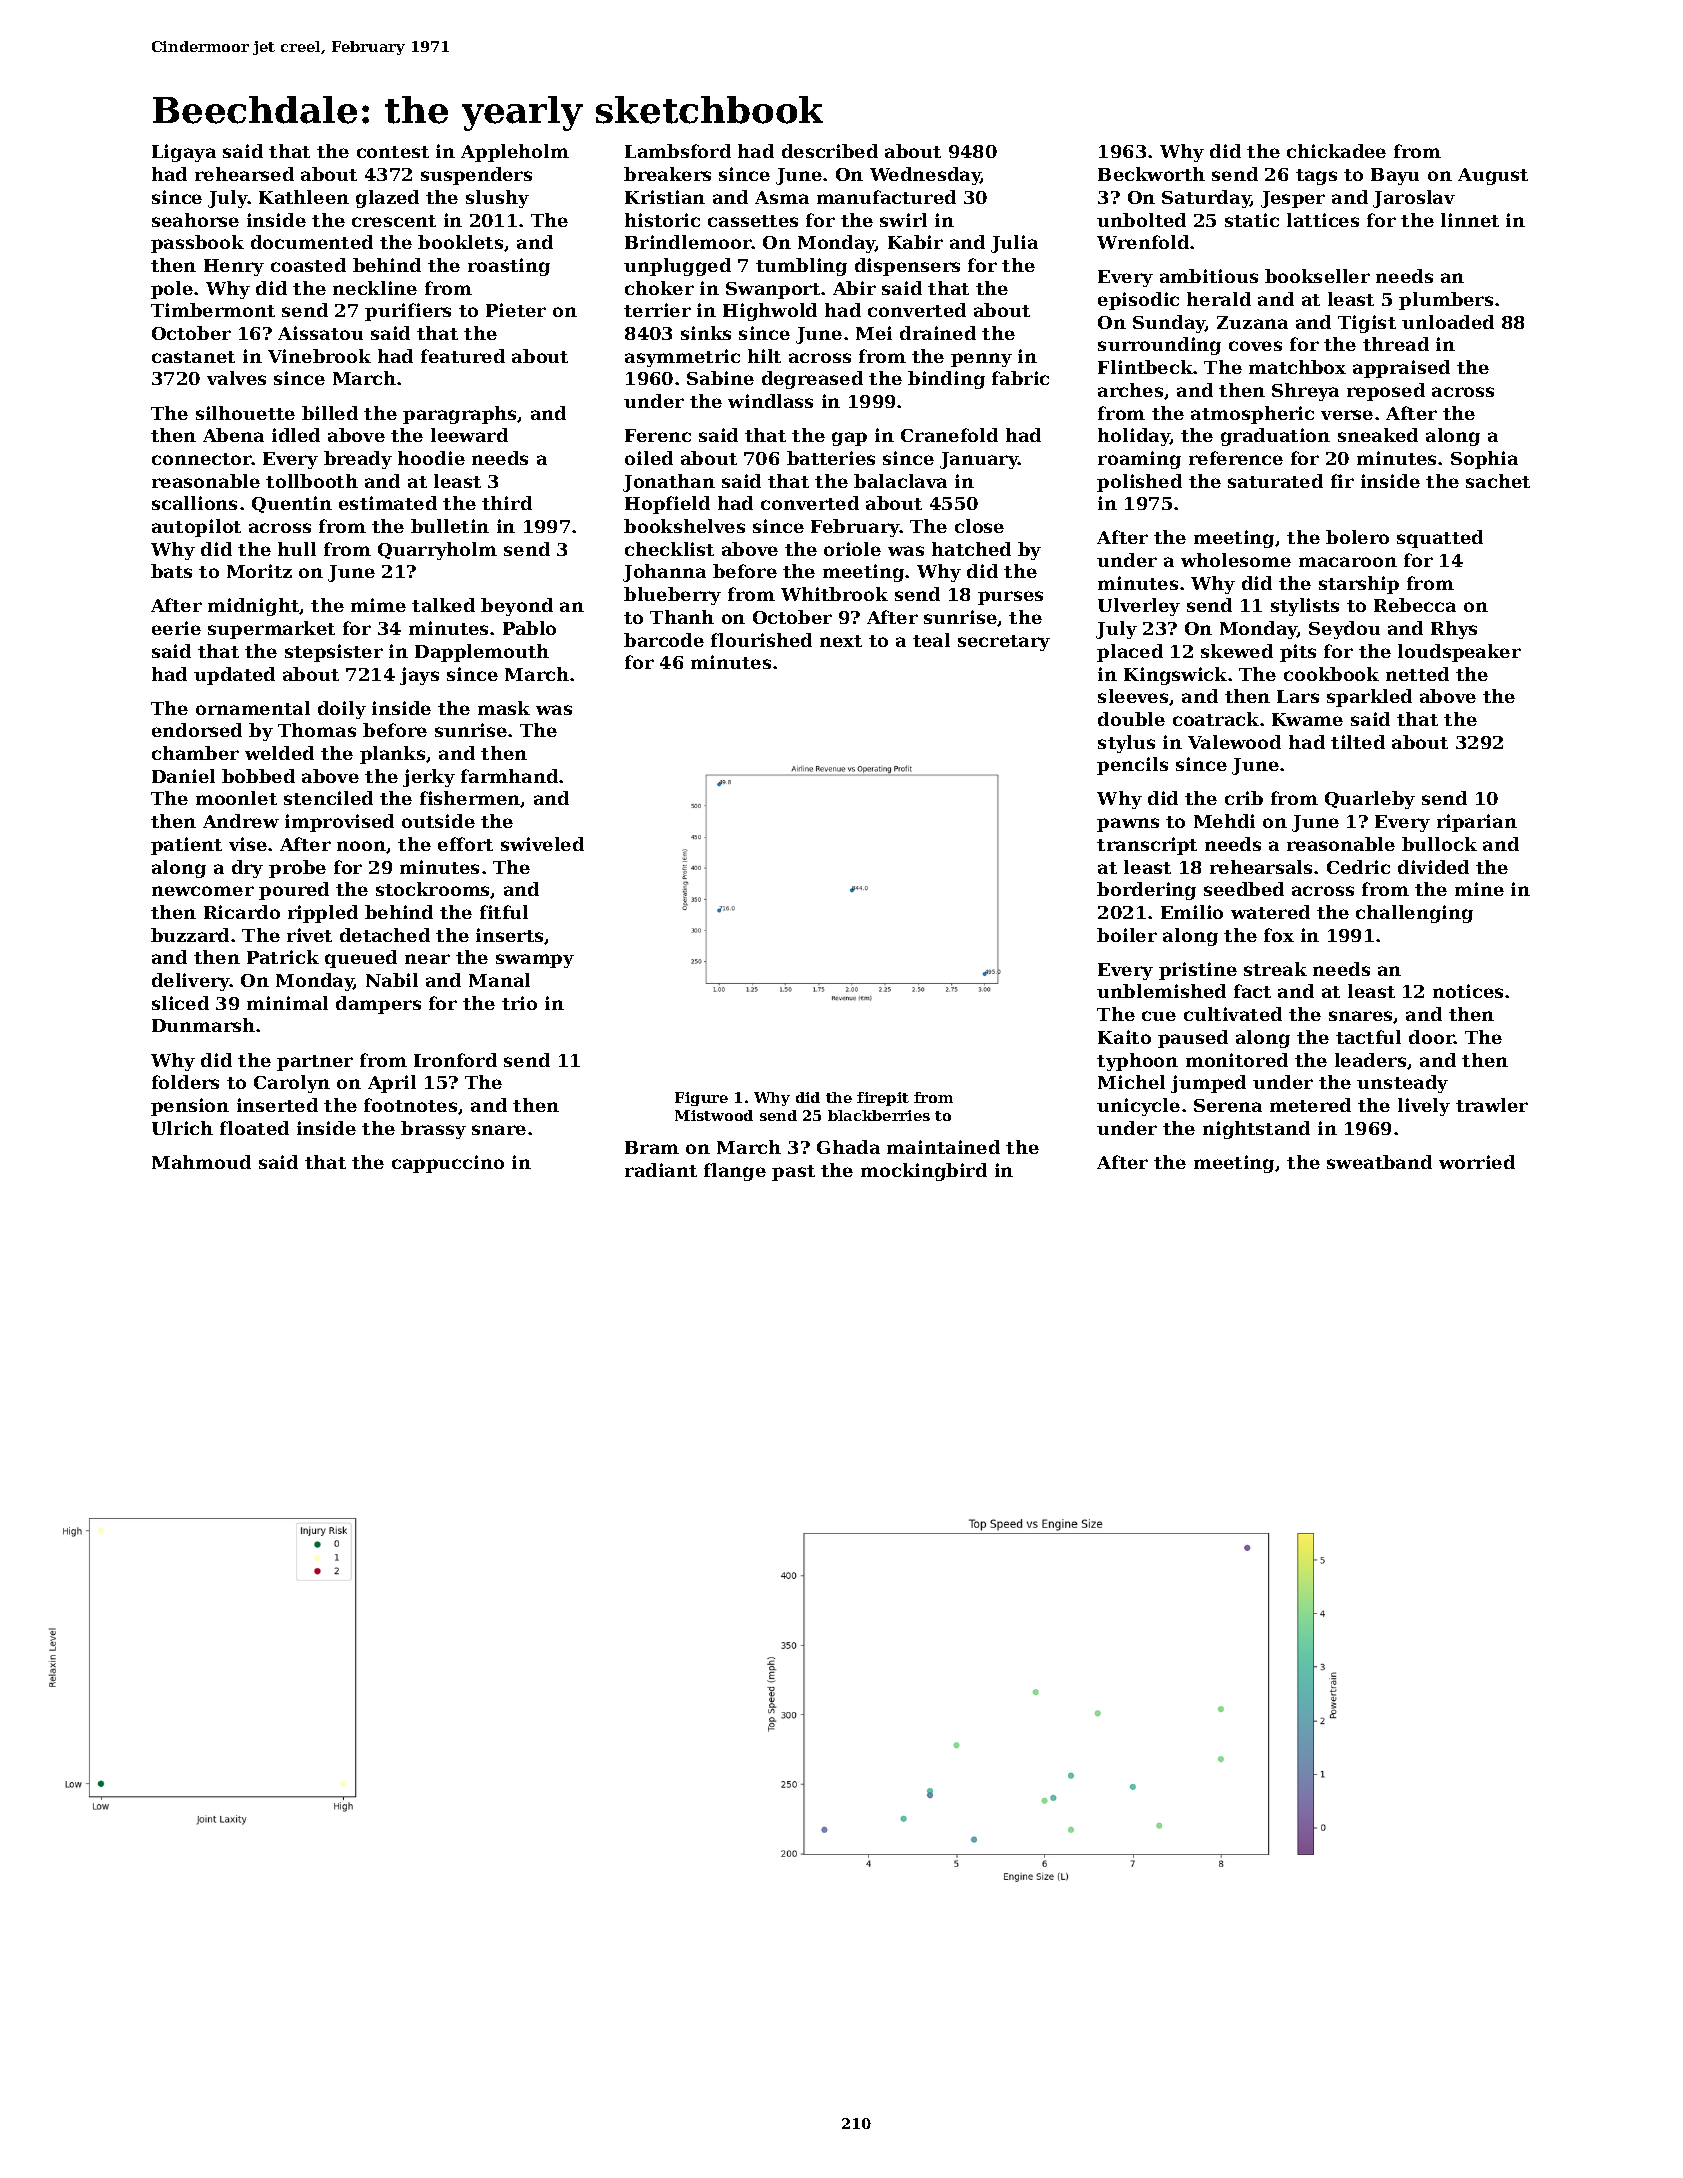  Describe the element at coordinates (392, 755) in the document. I see `planks` at that location.
